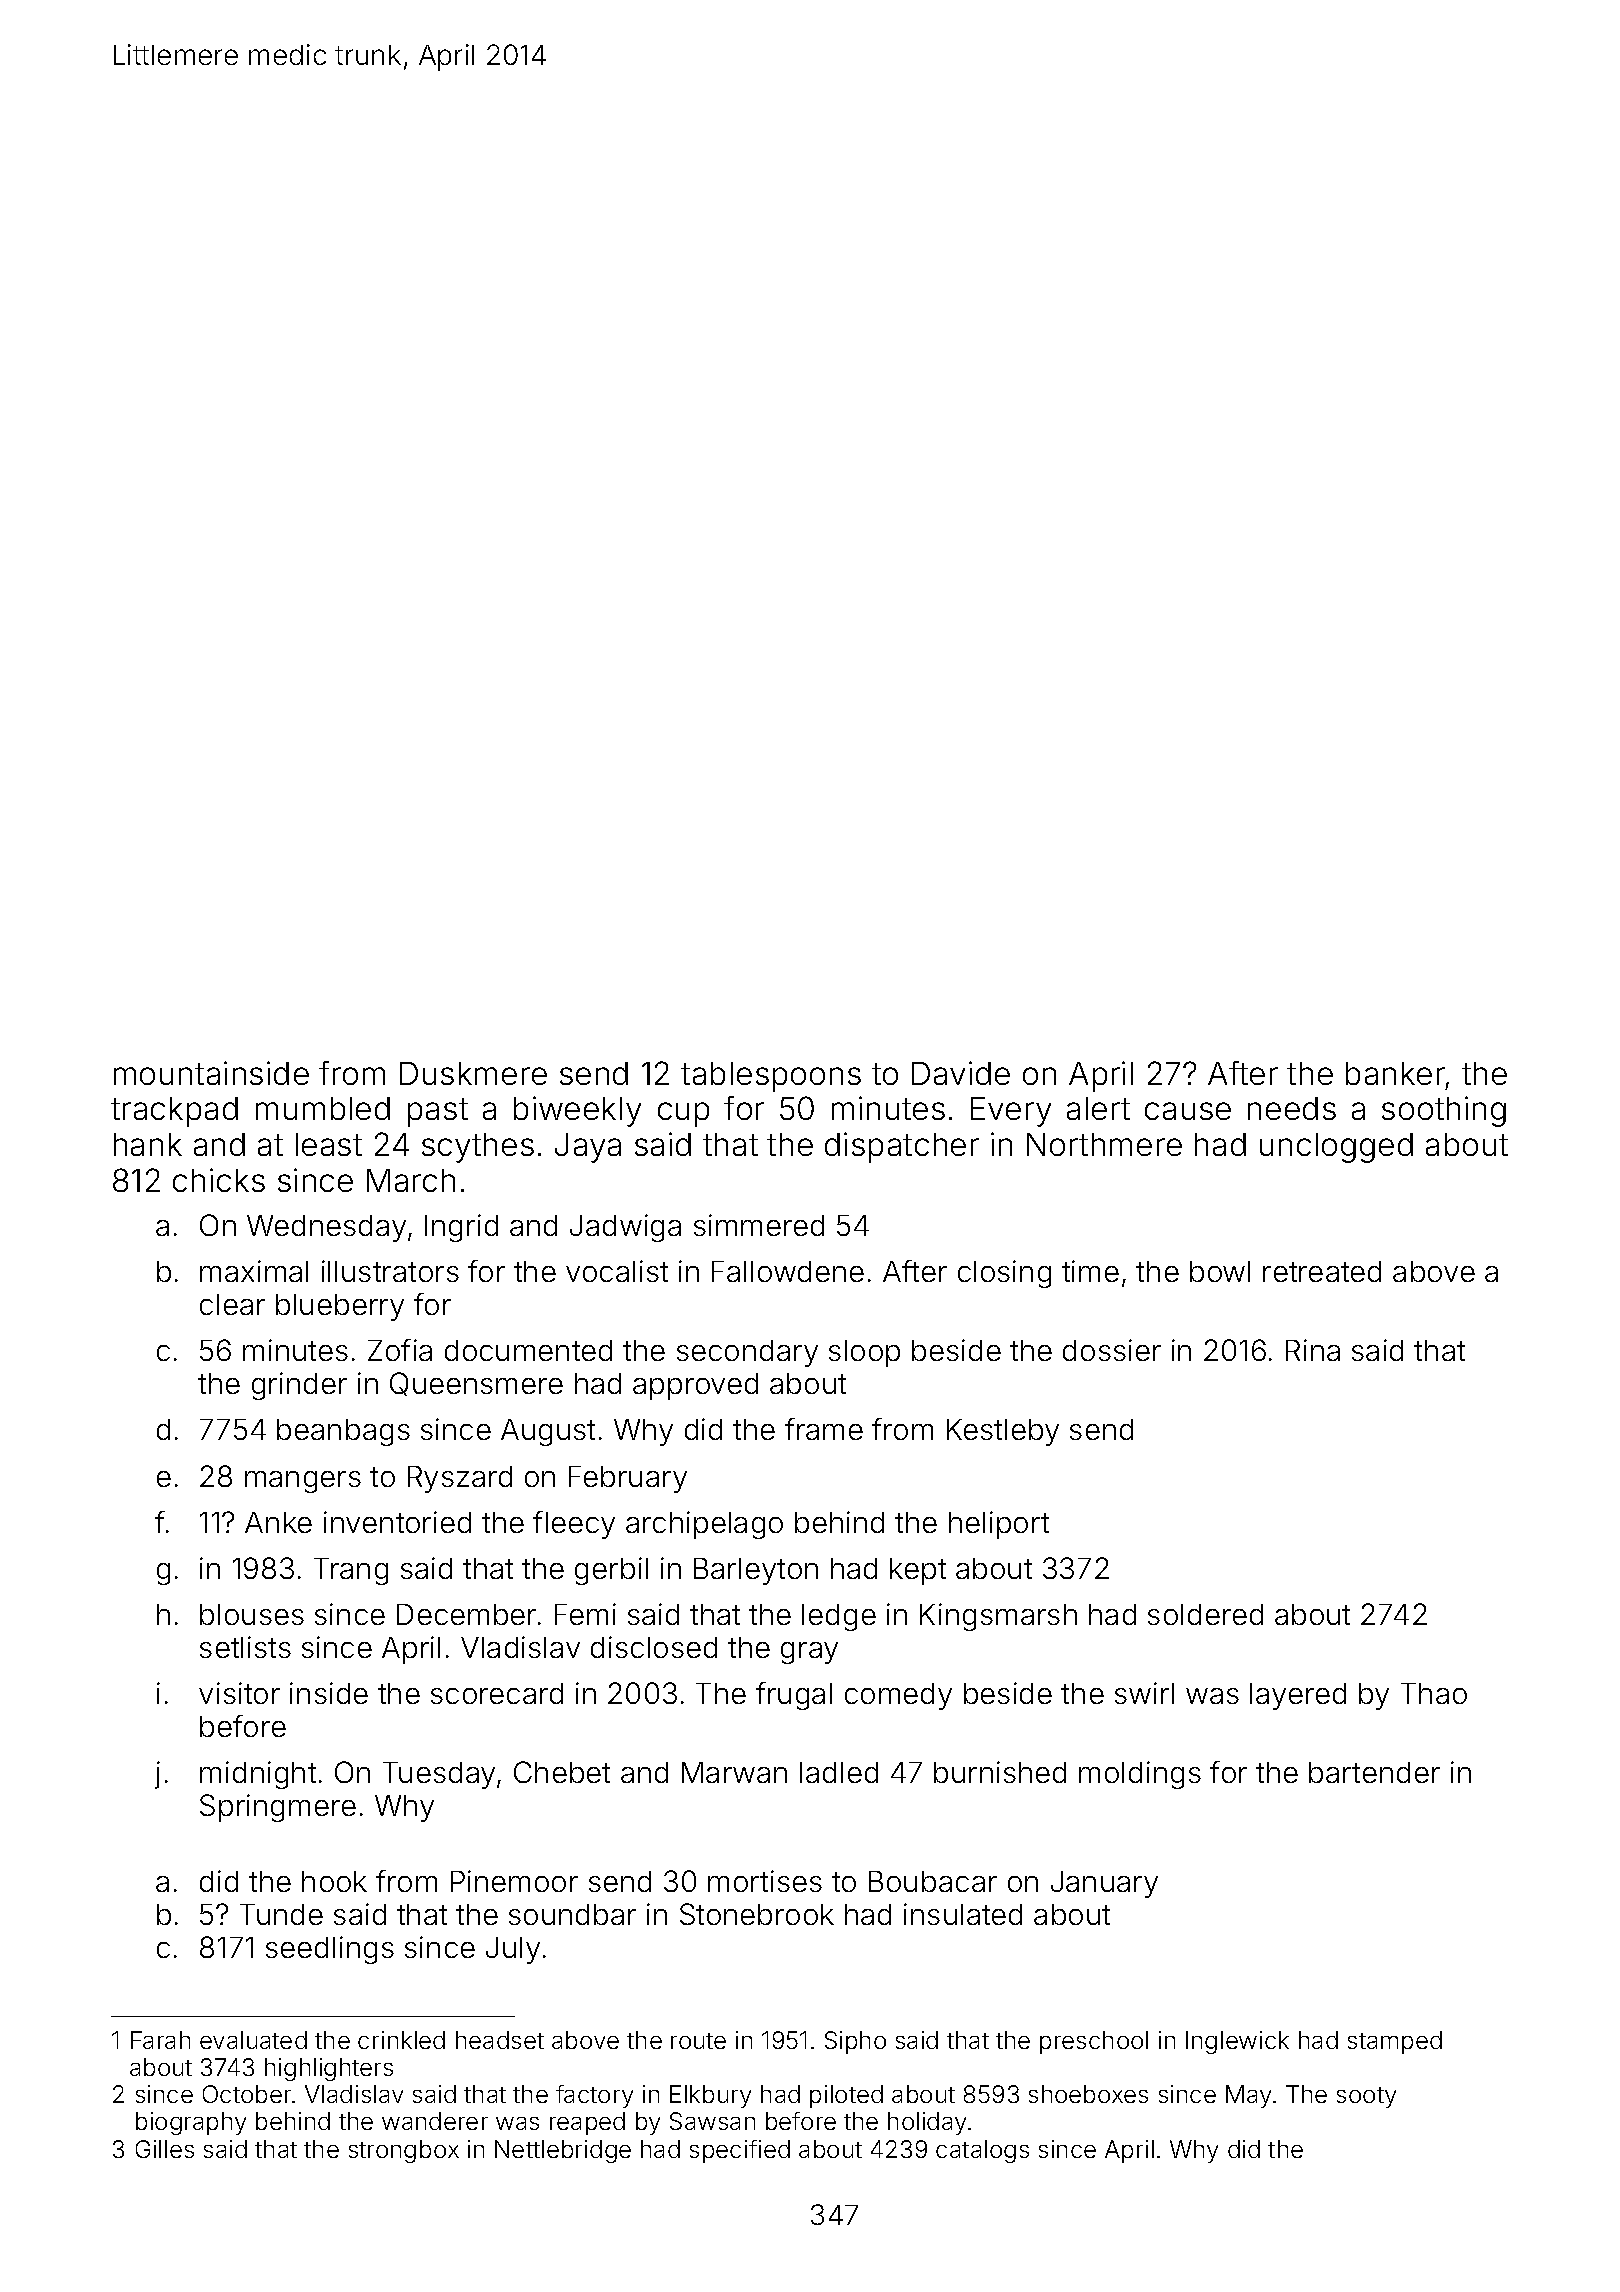 Image resolution: width=1620 pixels, height=2292 pixels. Describe the element at coordinates (918, 1571) in the screenshot. I see `kept` at that location.
